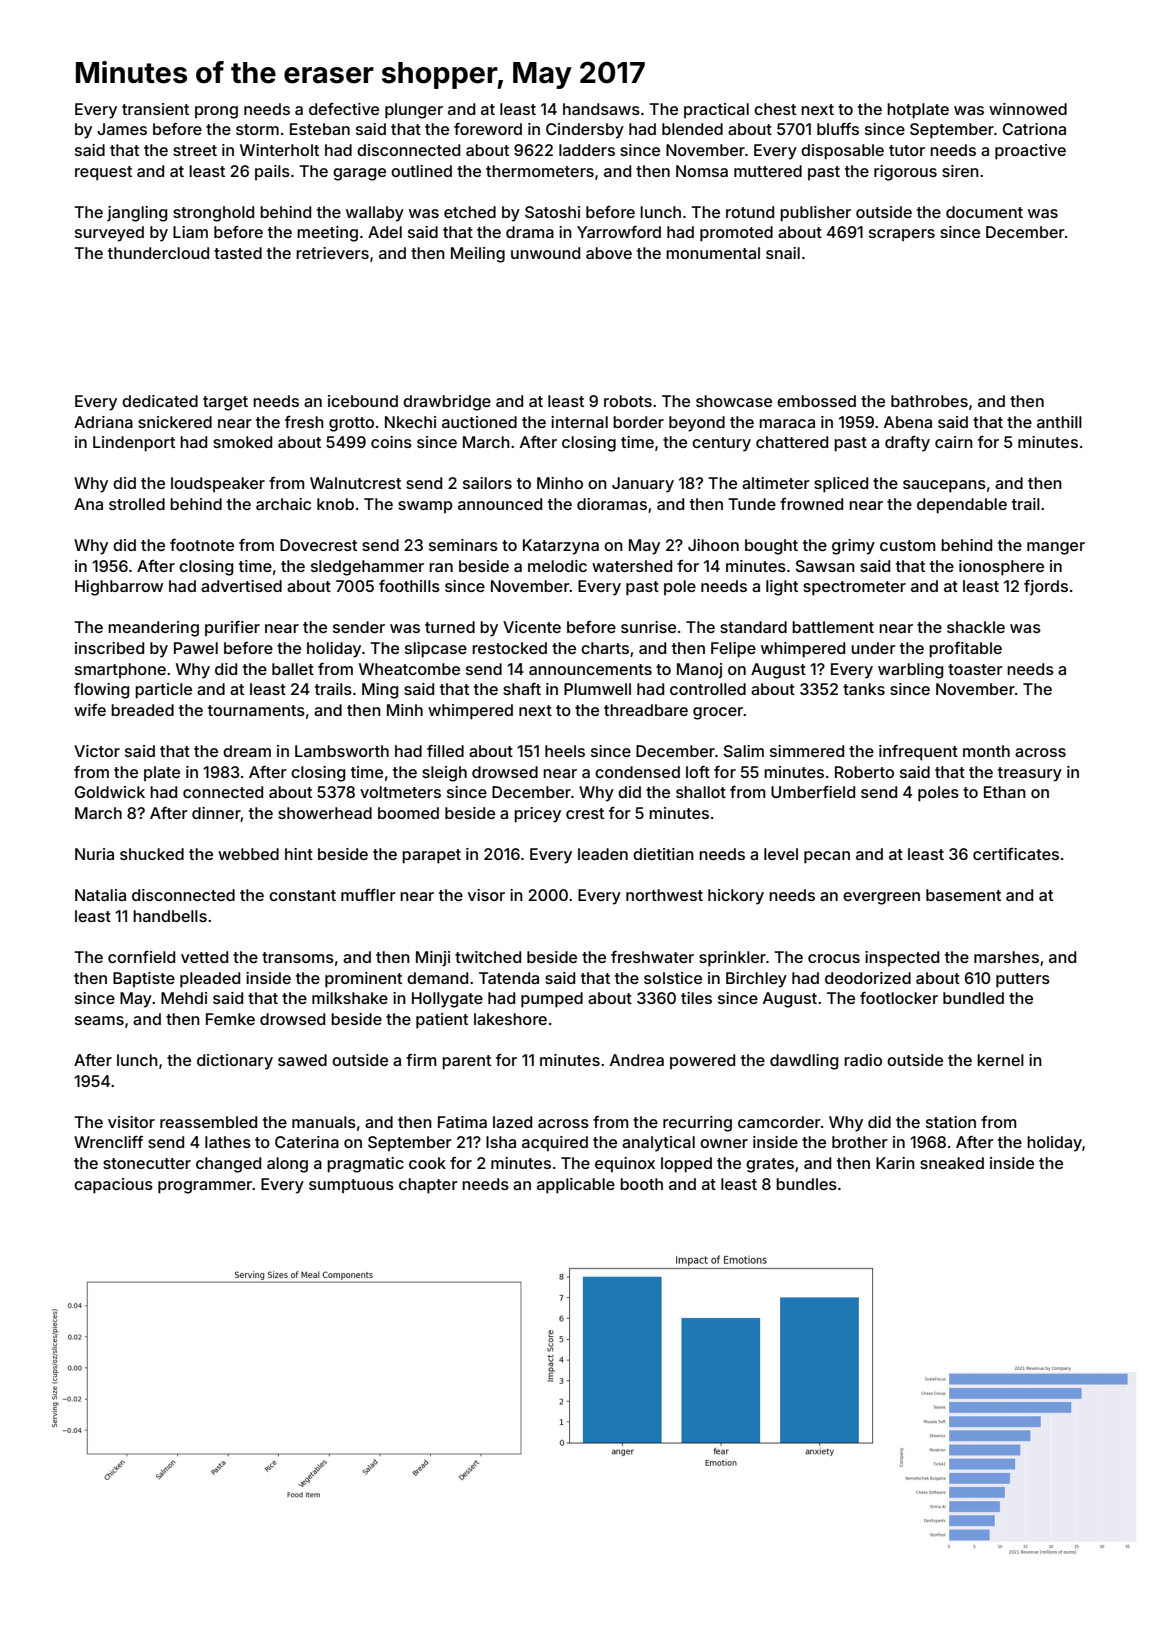  What do you see at coordinates (463, 545) in the screenshot?
I see `seminars` at bounding box center [463, 545].
